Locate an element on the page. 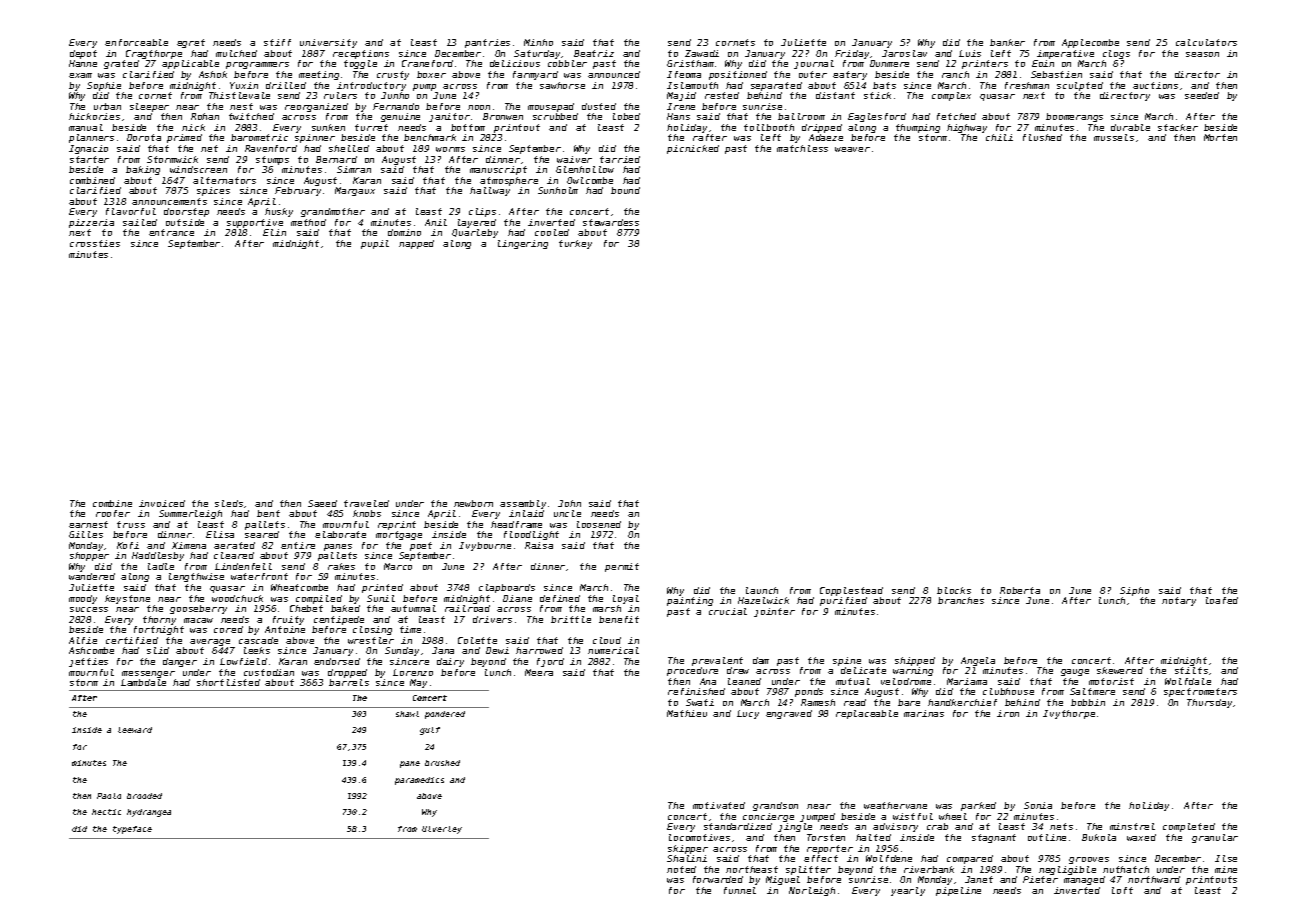  supportive is located at coordinates (255, 223).
